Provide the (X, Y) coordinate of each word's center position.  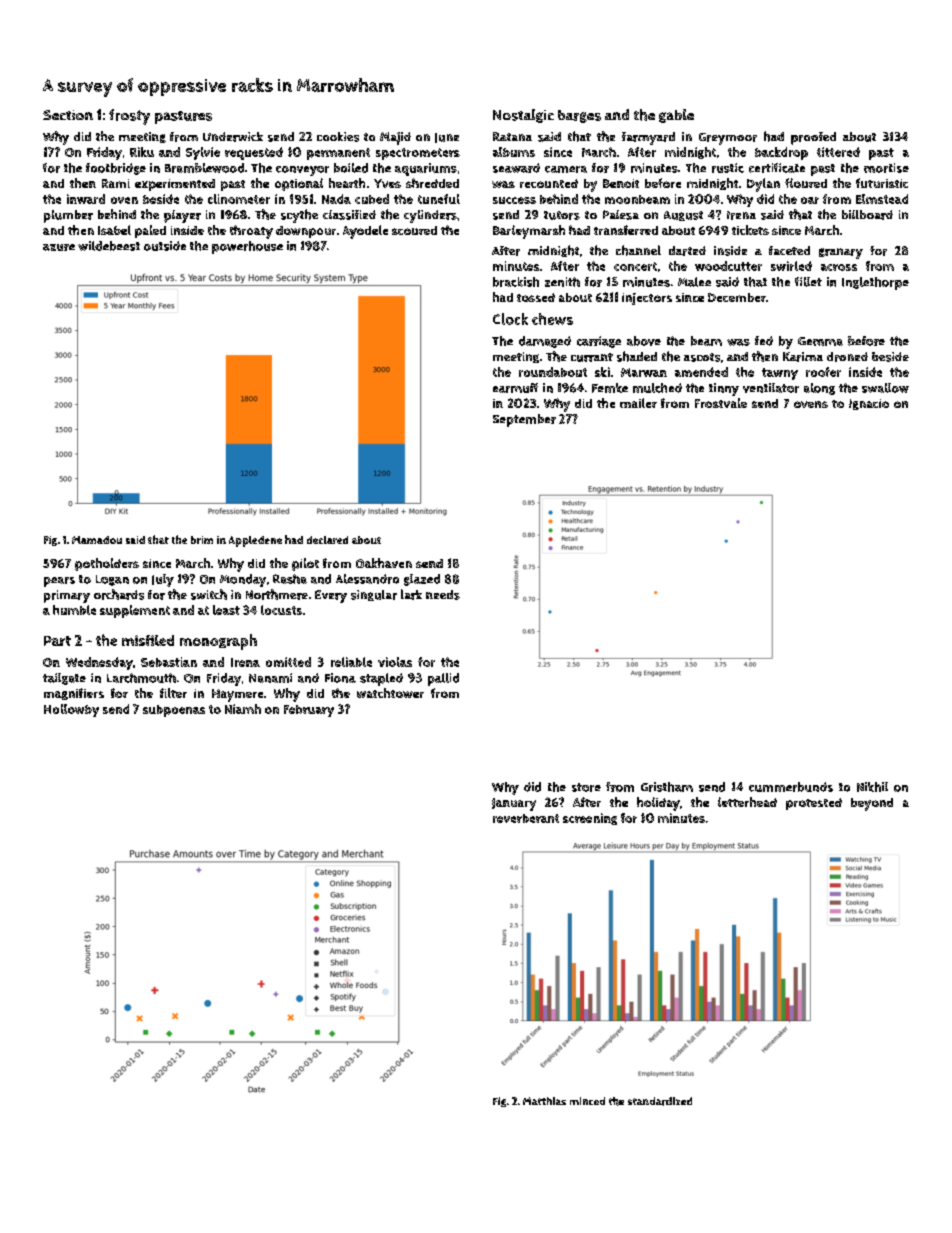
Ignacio (869, 404)
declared (327, 540)
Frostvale (721, 403)
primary (67, 596)
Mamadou (97, 540)
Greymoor (728, 139)
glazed (422, 580)
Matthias (544, 1101)
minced (587, 1101)
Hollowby (71, 710)
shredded (432, 183)
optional (299, 184)
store (586, 787)
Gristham (667, 787)
